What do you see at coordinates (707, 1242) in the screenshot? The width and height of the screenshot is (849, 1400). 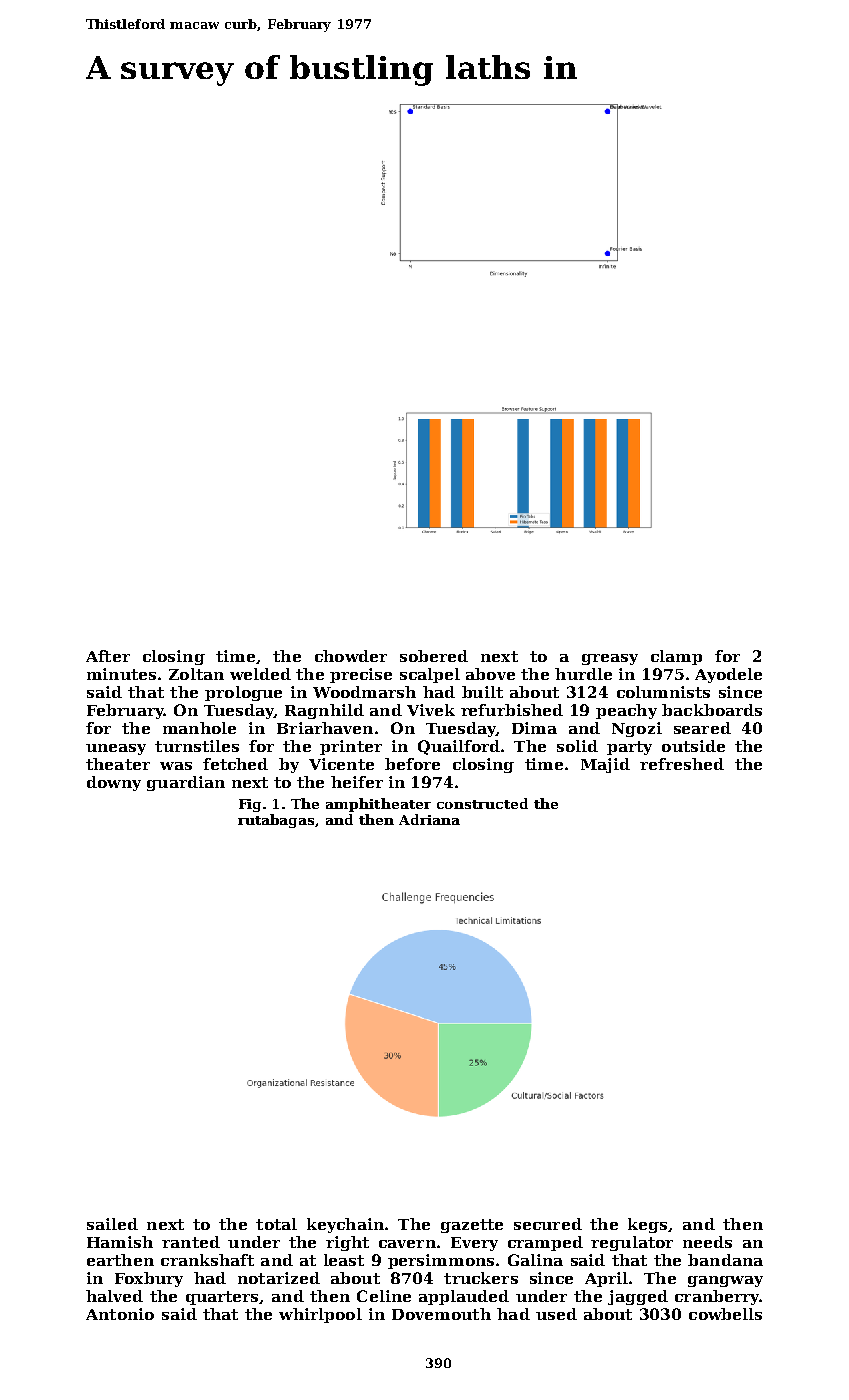 I see `needs` at bounding box center [707, 1242].
